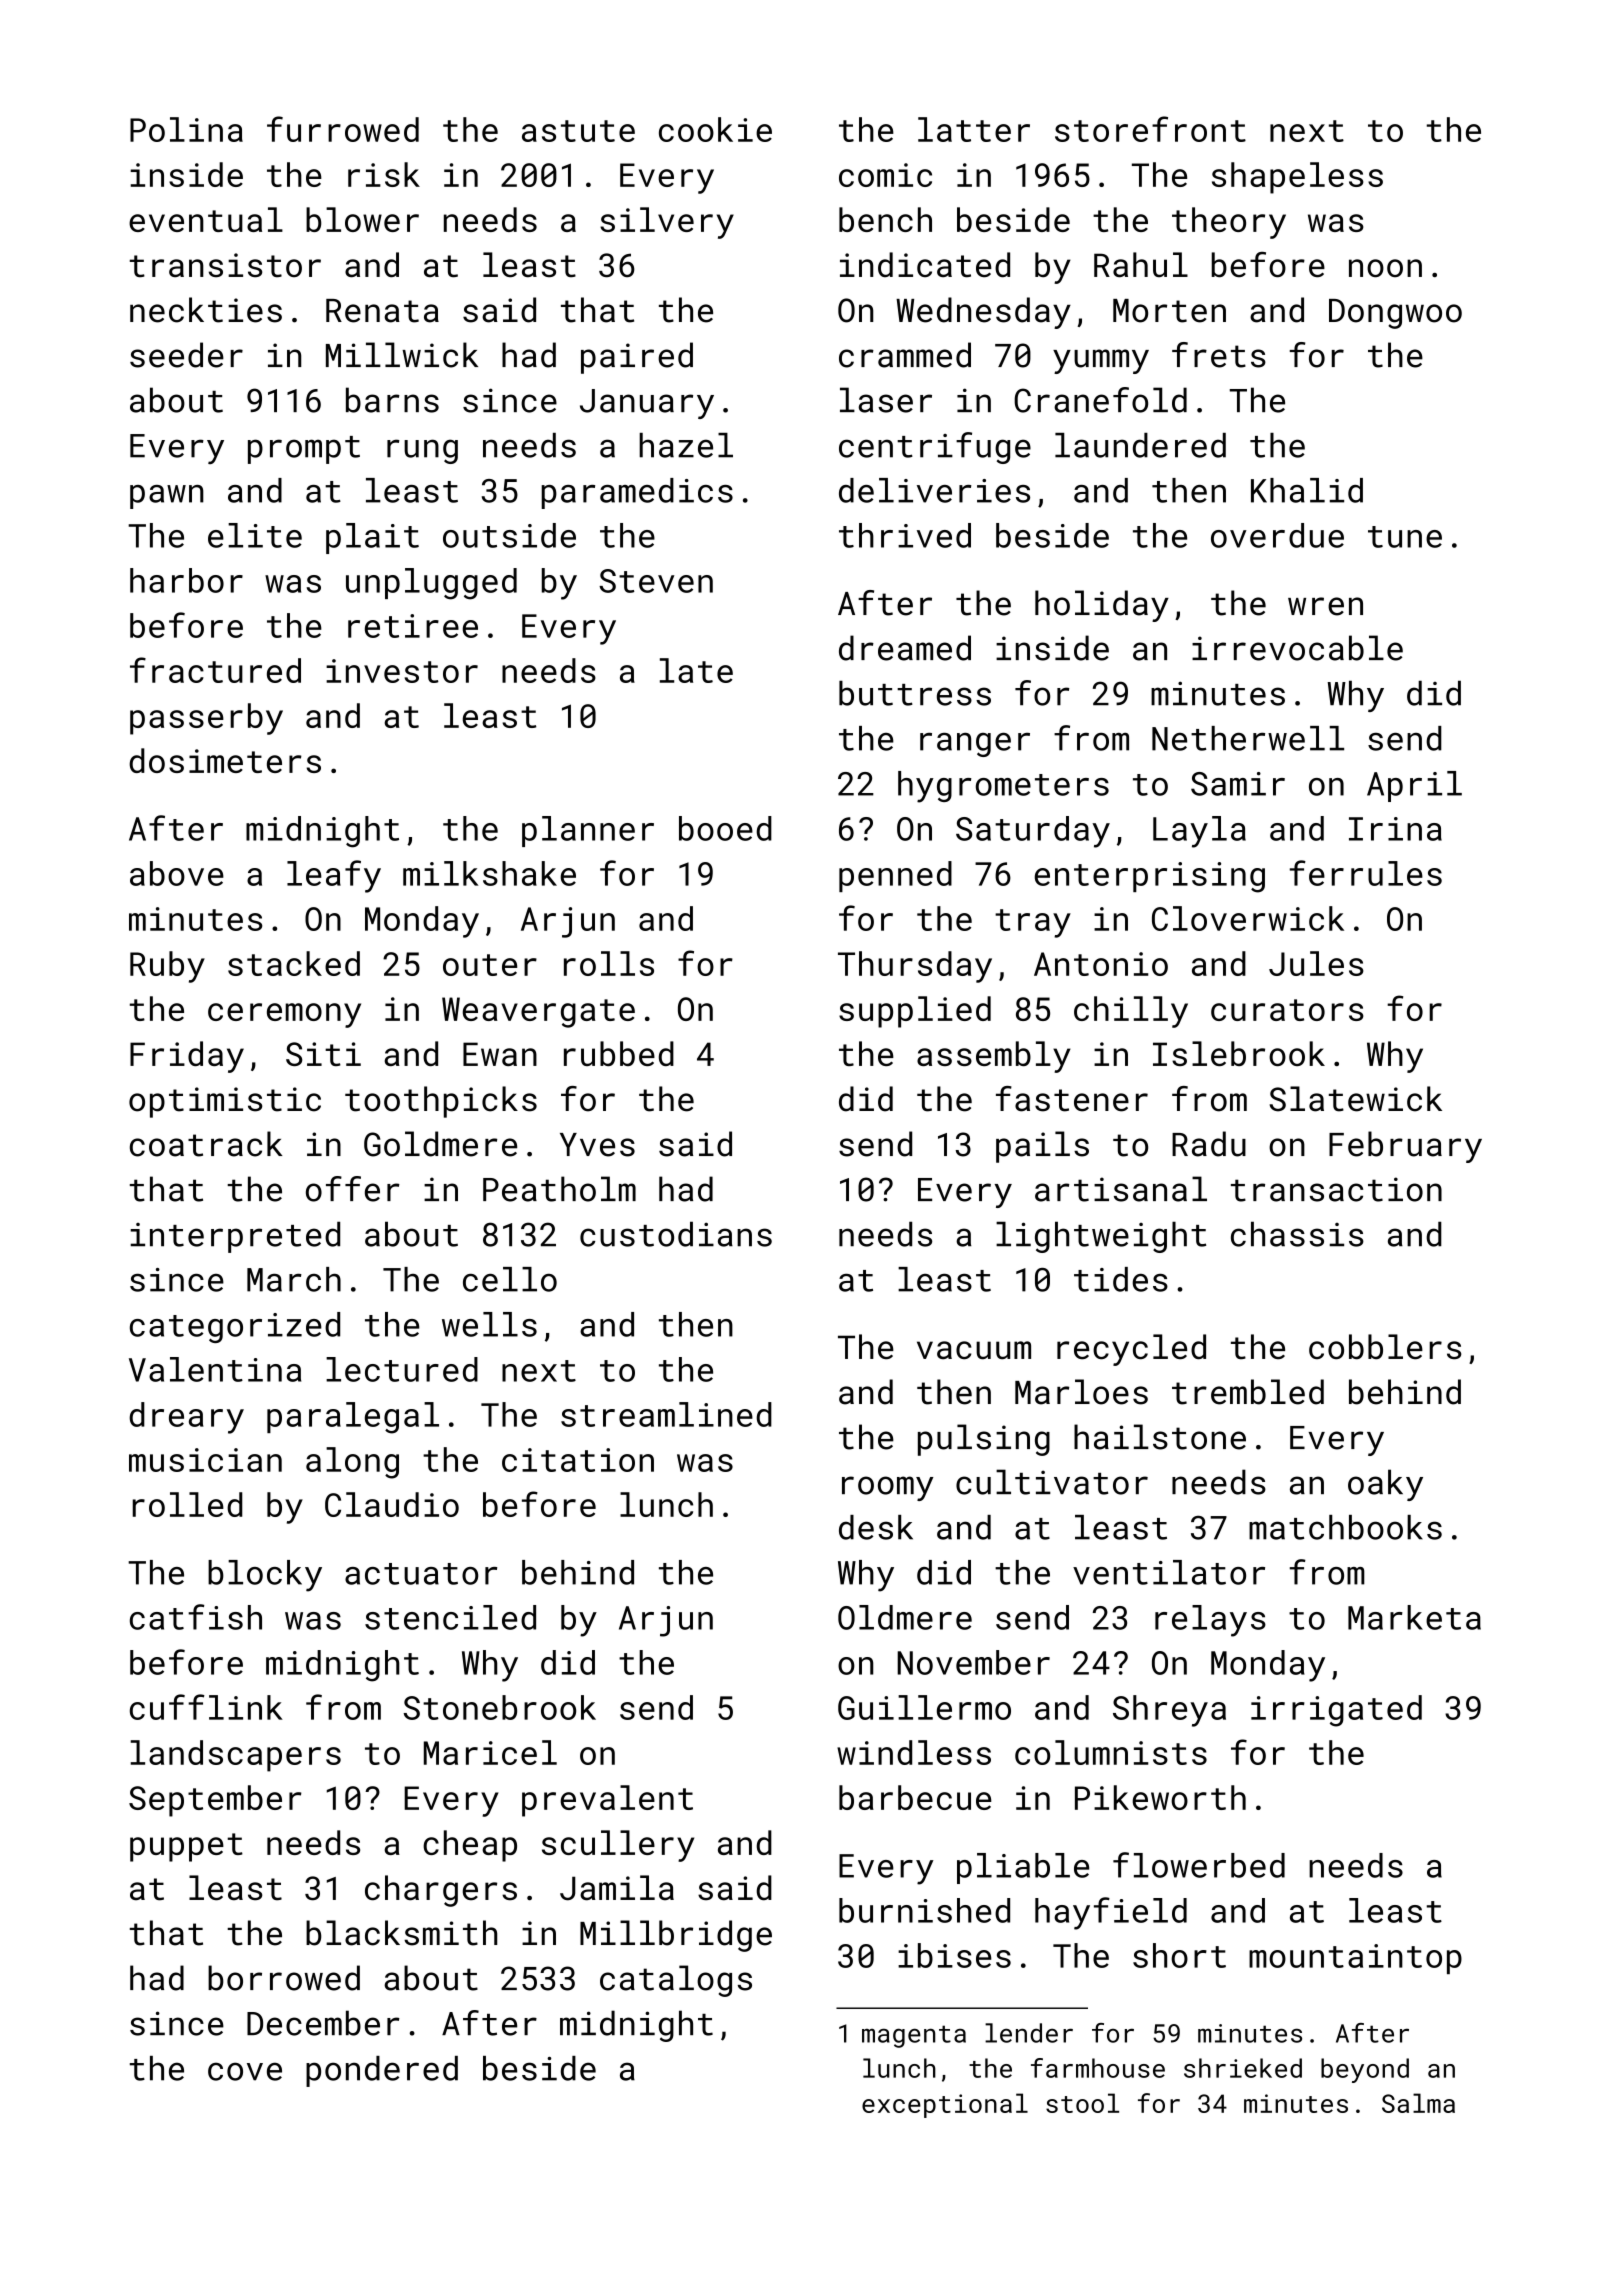 The width and height of the screenshot is (1620, 2292). Describe the element at coordinates (945, 2105) in the screenshot. I see `exceptional` at that location.
